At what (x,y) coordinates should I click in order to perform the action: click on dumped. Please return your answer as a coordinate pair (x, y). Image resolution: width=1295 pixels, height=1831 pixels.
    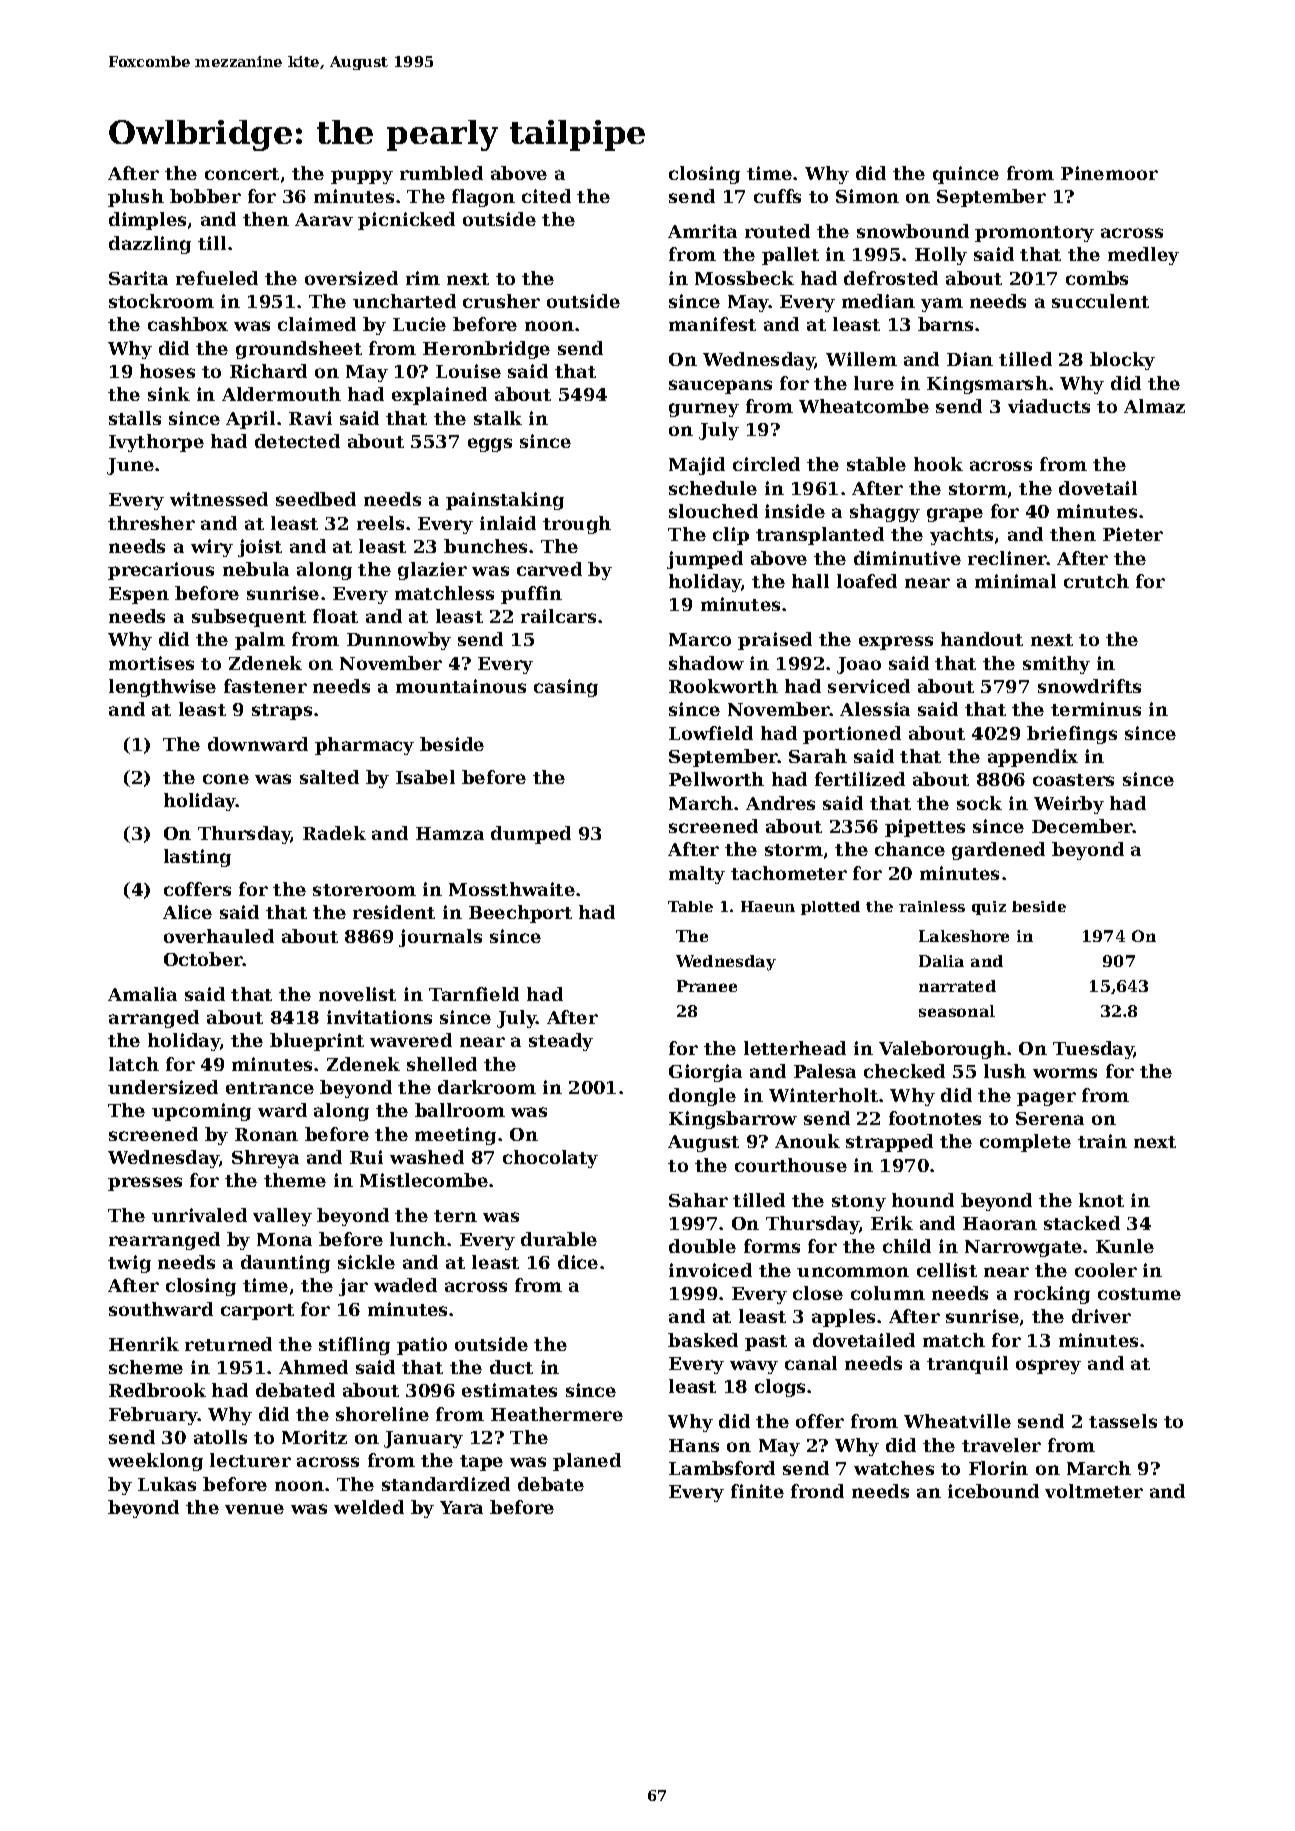
    Looking at the image, I should click on (531, 835).
